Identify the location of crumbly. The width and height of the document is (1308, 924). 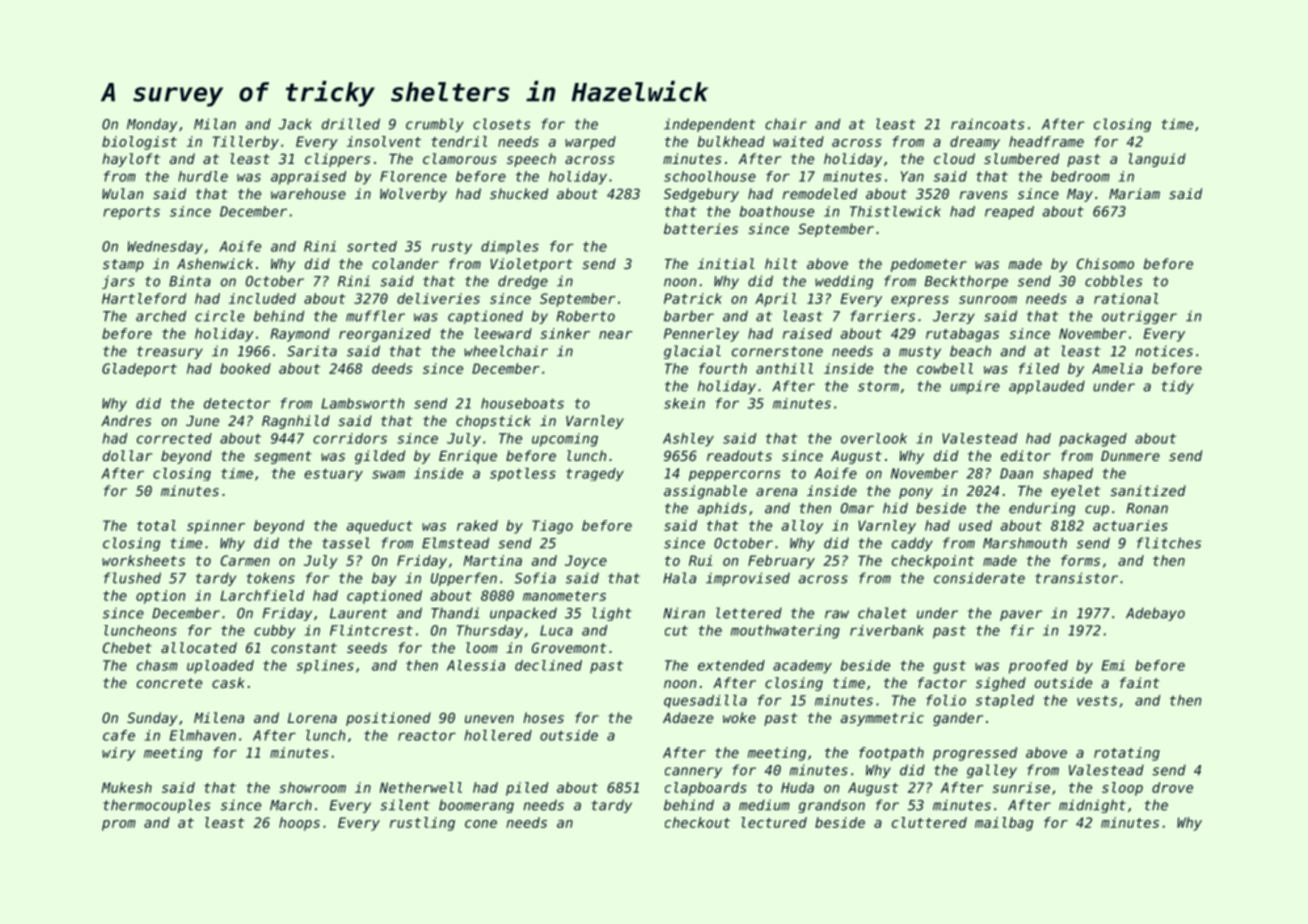
(435, 125).
